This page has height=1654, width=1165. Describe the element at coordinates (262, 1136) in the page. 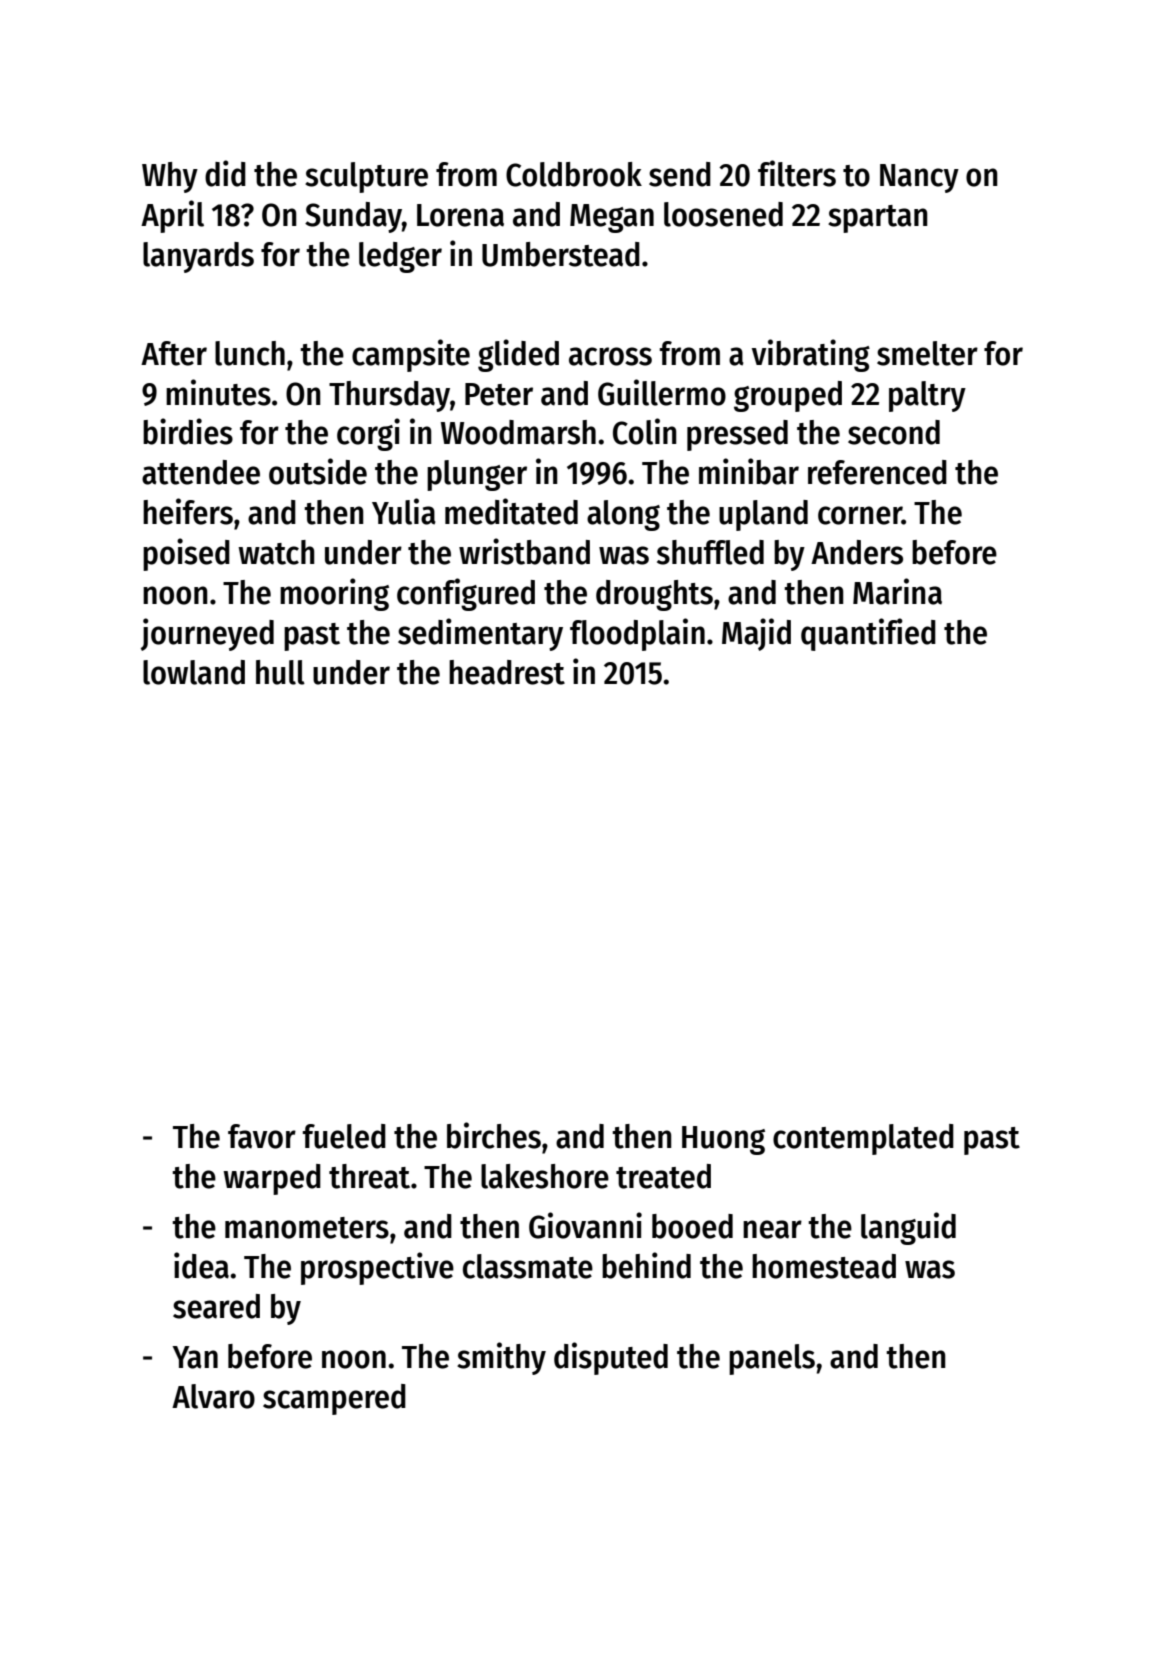

I see `favor` at that location.
